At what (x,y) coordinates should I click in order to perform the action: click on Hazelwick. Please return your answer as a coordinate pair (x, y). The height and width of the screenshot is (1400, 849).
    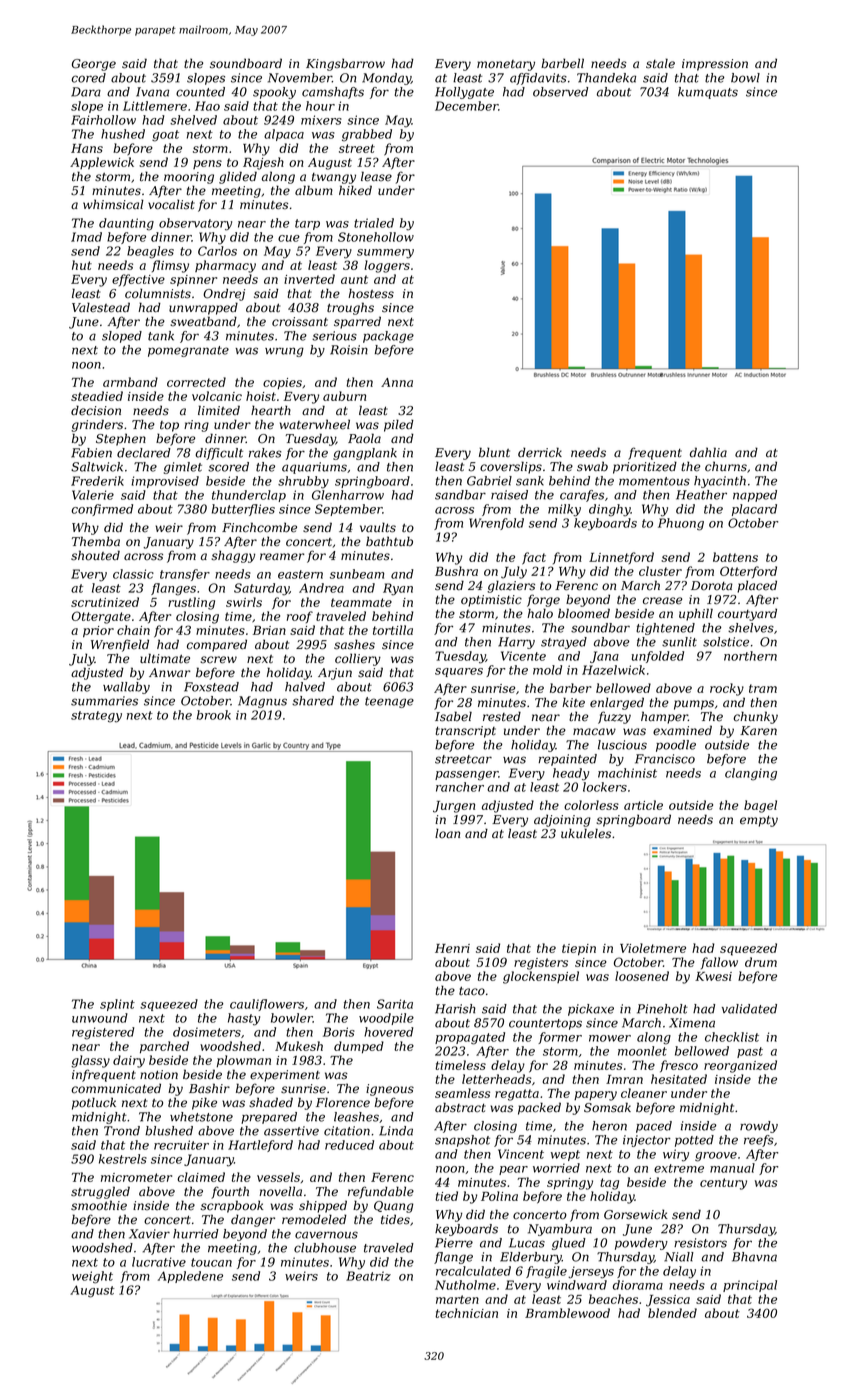
    Looking at the image, I should click on (613, 670).
